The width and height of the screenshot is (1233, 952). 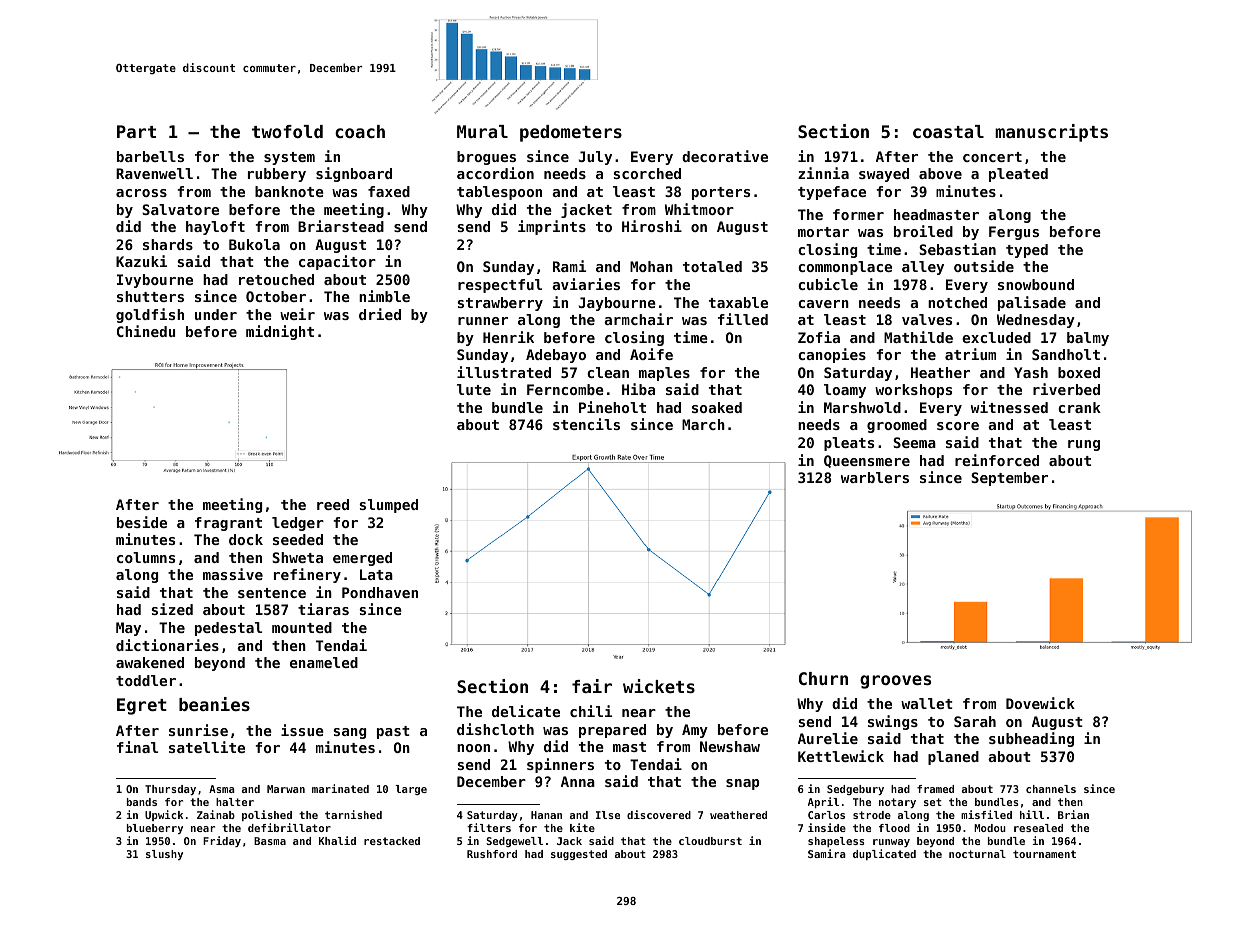 What do you see at coordinates (571, 133) in the screenshot?
I see `pedometers` at bounding box center [571, 133].
